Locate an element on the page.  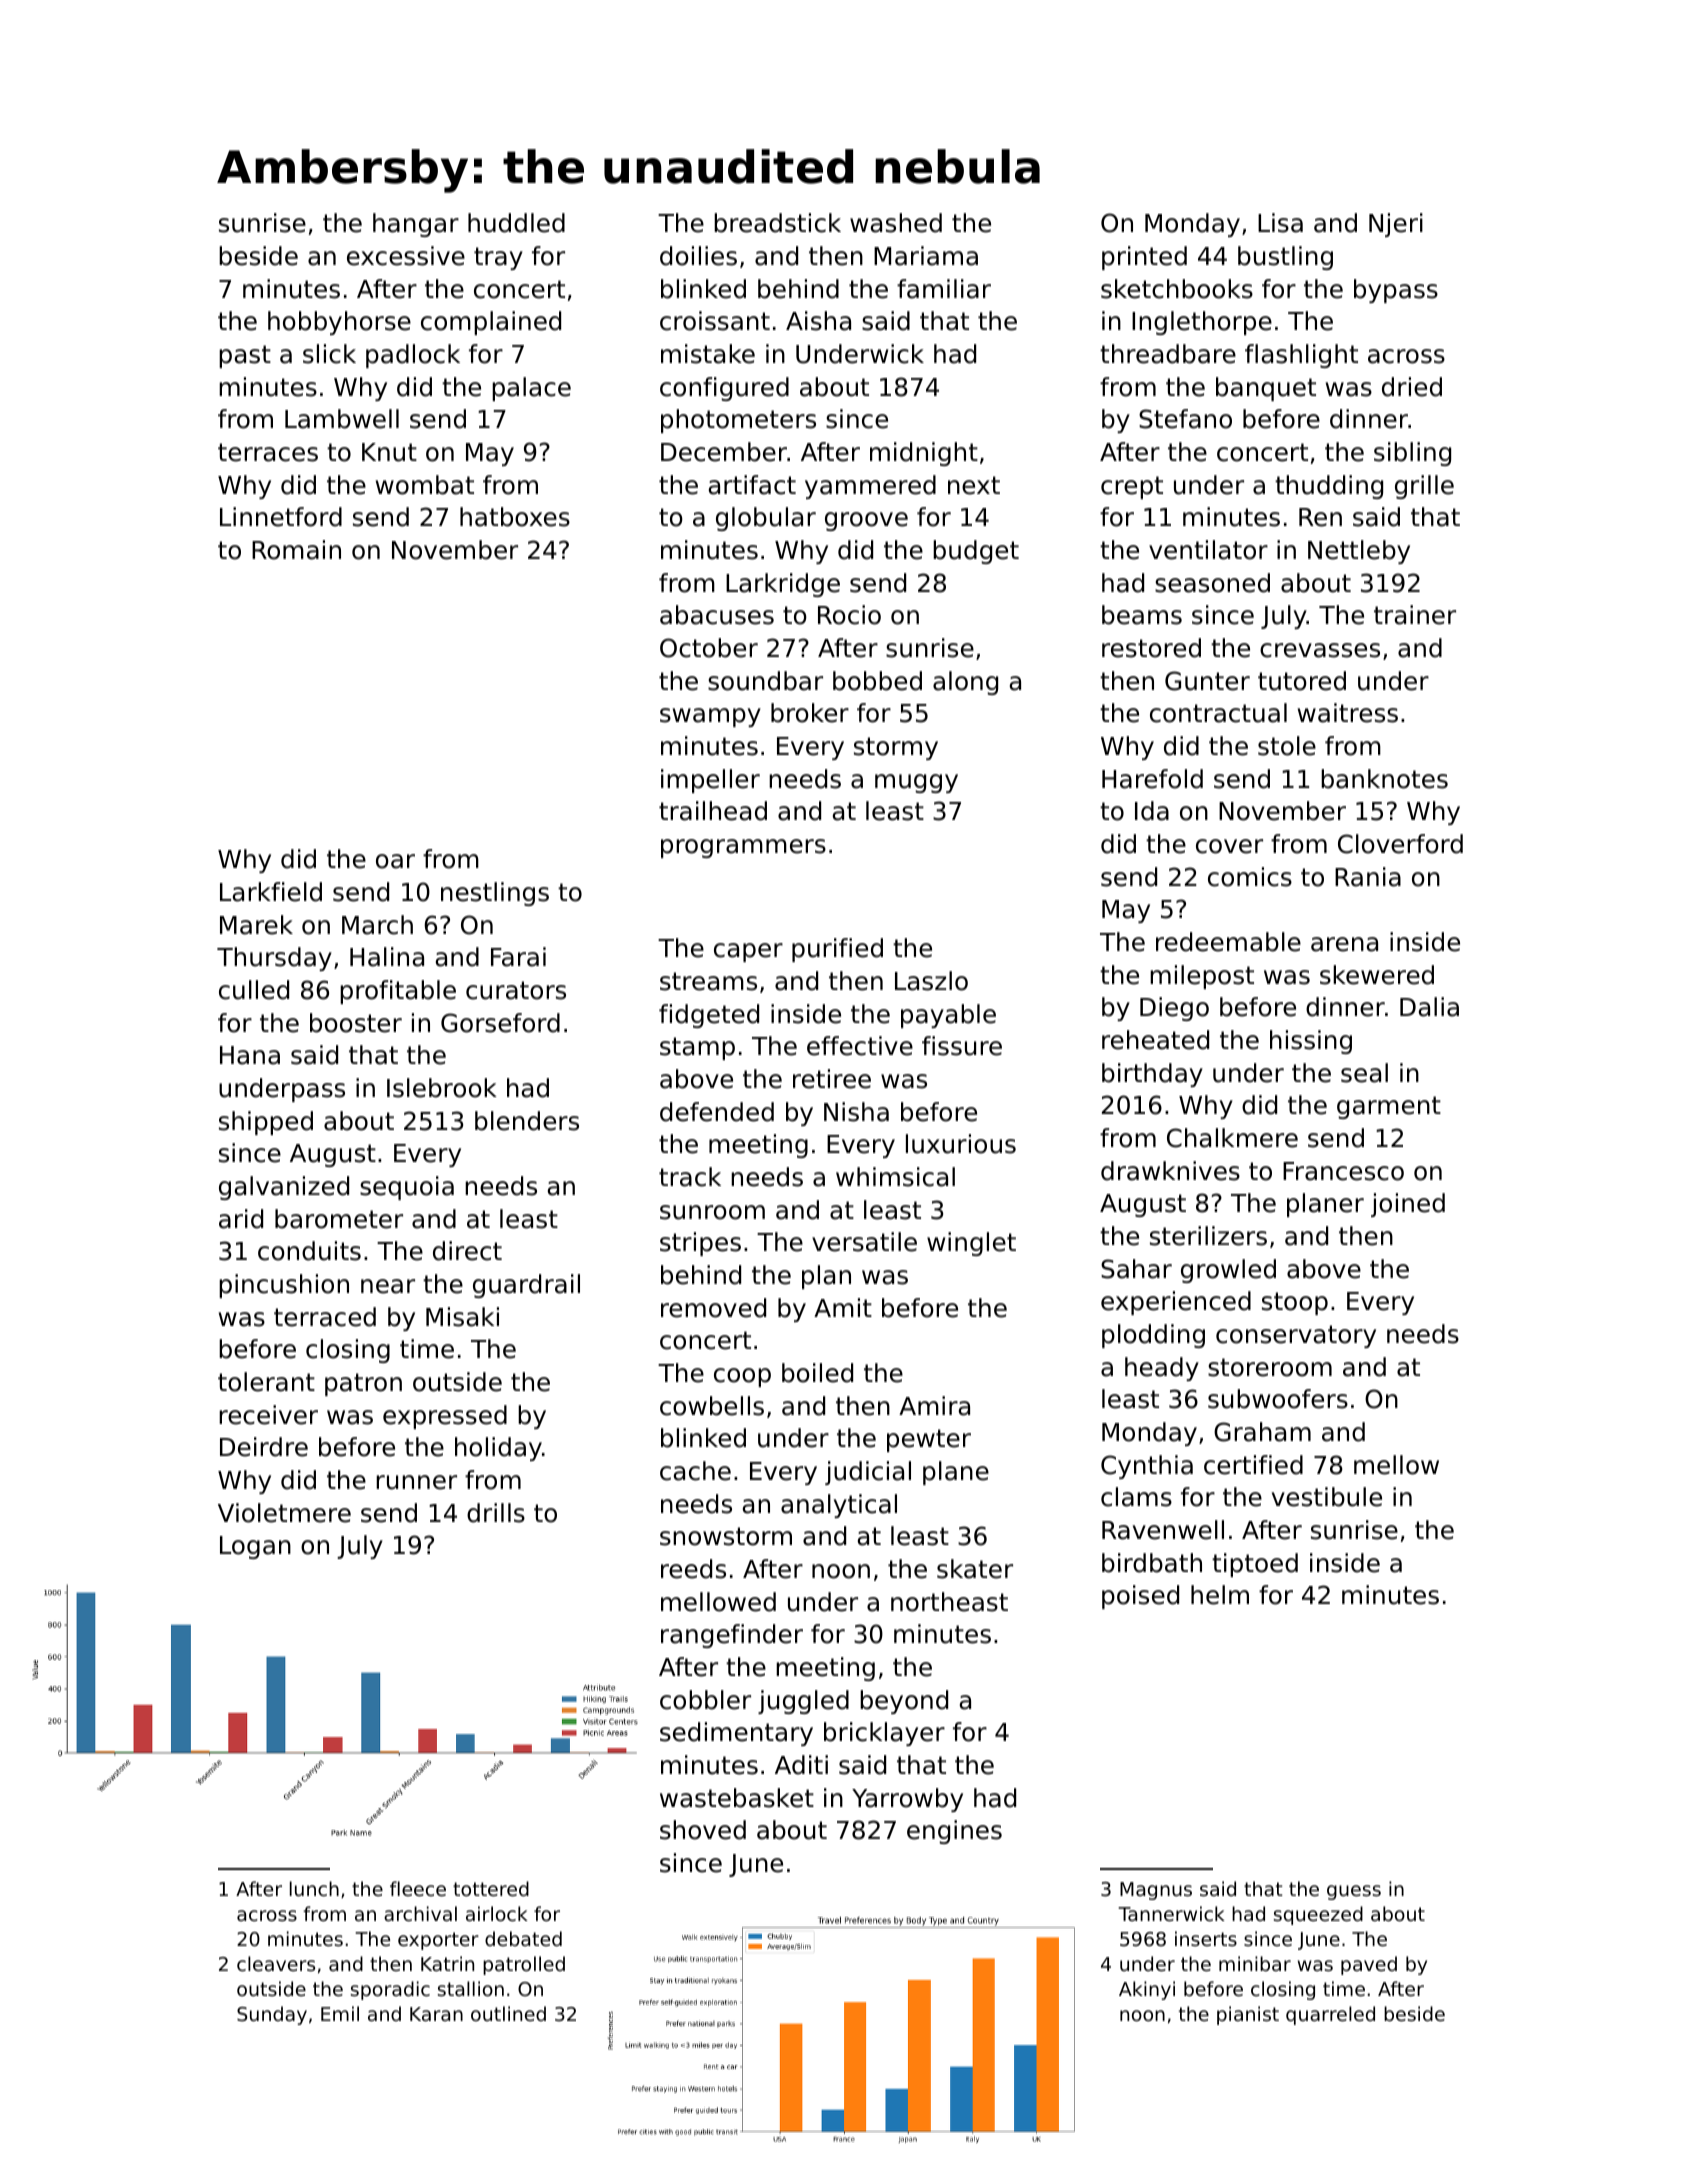
hangar is located at coordinates (416, 225).
